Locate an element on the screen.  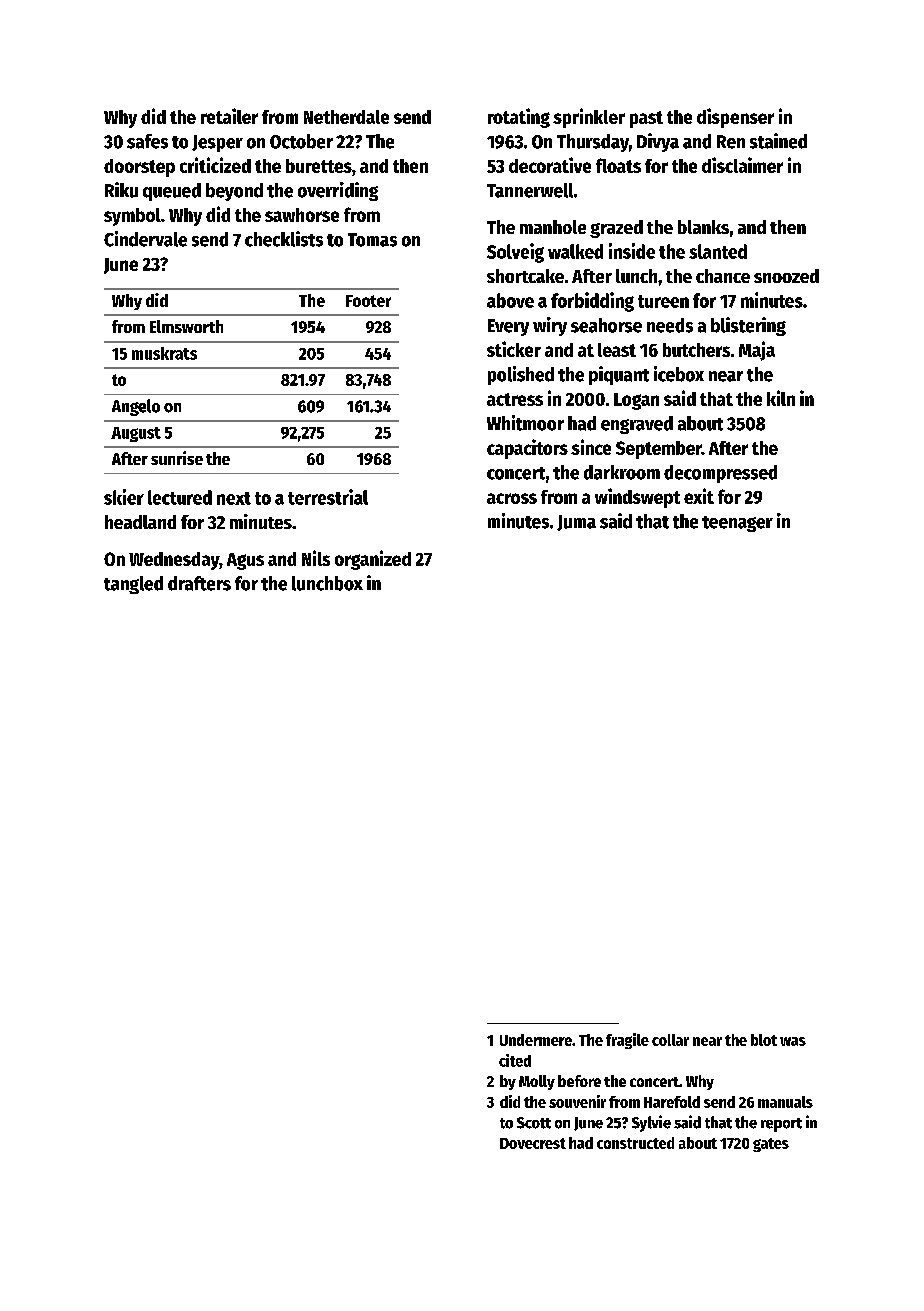
exit is located at coordinates (699, 496).
